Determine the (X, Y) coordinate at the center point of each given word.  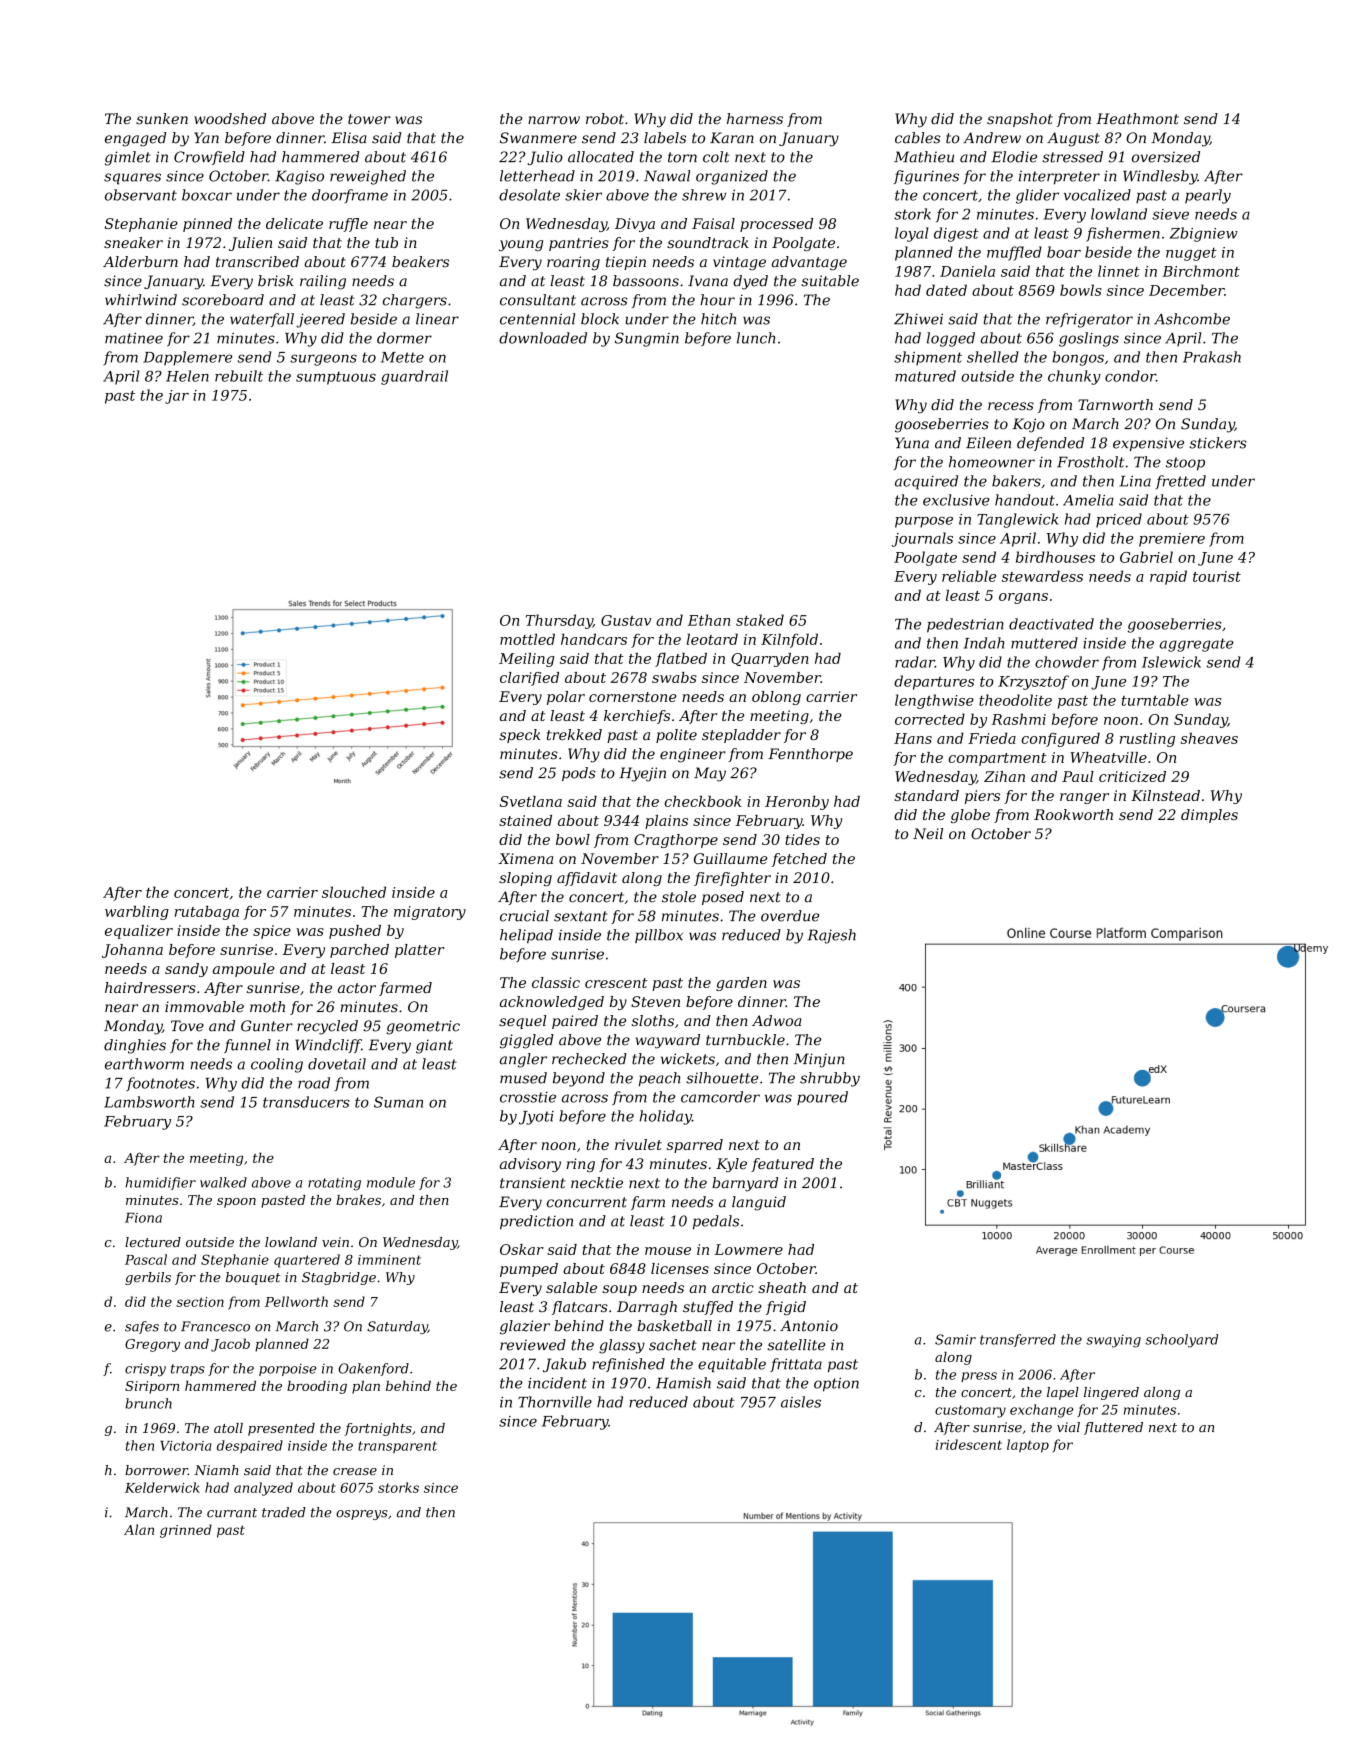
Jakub (564, 1365)
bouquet (253, 1278)
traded (284, 1512)
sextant (580, 916)
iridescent (969, 1444)
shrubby (830, 1079)
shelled (993, 357)
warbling (137, 913)
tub (386, 242)
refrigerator (1089, 320)
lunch (756, 338)
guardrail (414, 377)
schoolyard (1181, 1341)
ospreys (362, 1515)
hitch (718, 319)
